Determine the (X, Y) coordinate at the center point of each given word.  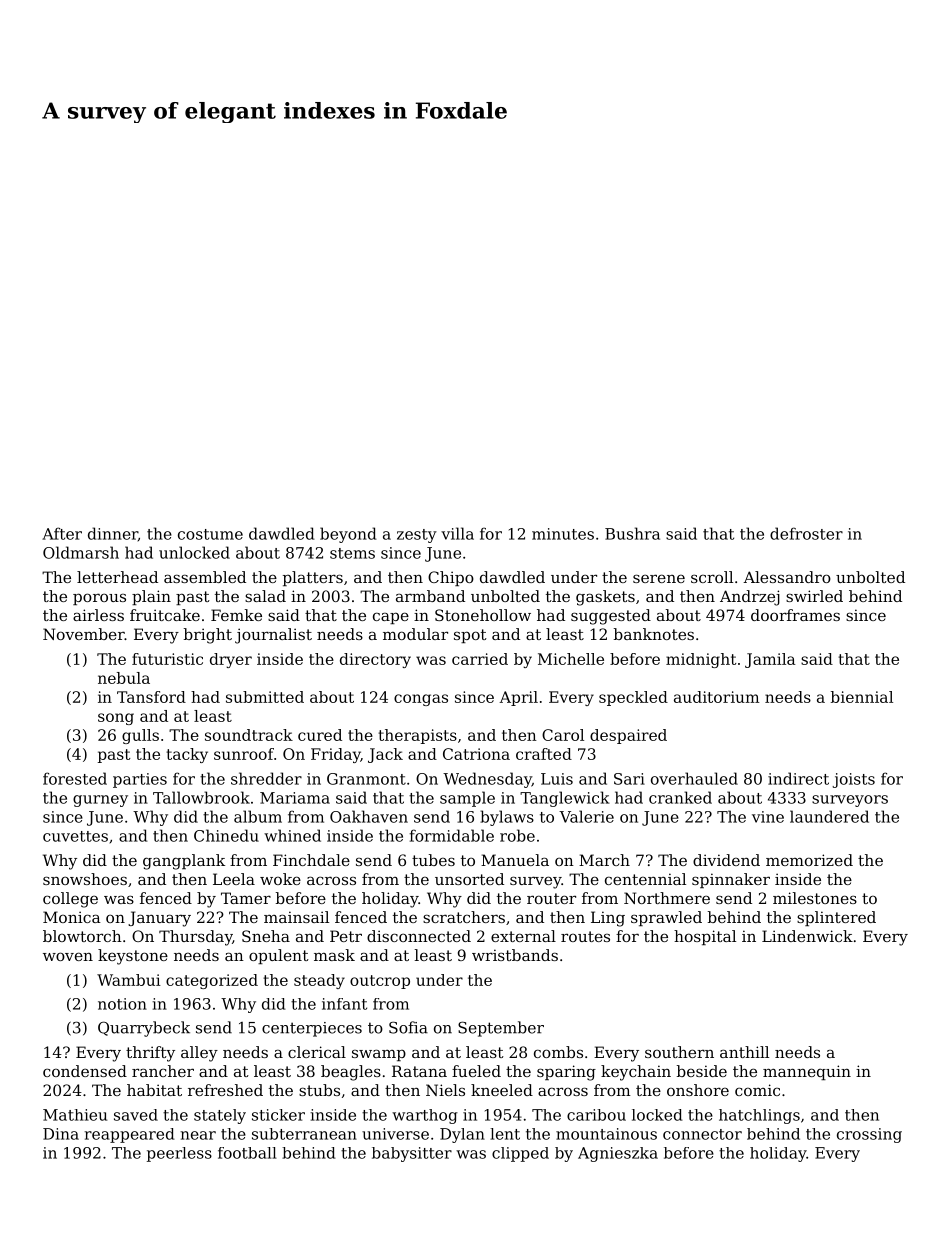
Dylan (462, 1135)
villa (457, 533)
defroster (806, 533)
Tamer (246, 898)
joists (853, 780)
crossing (869, 1135)
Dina (61, 1134)
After (62, 533)
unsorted (469, 879)
